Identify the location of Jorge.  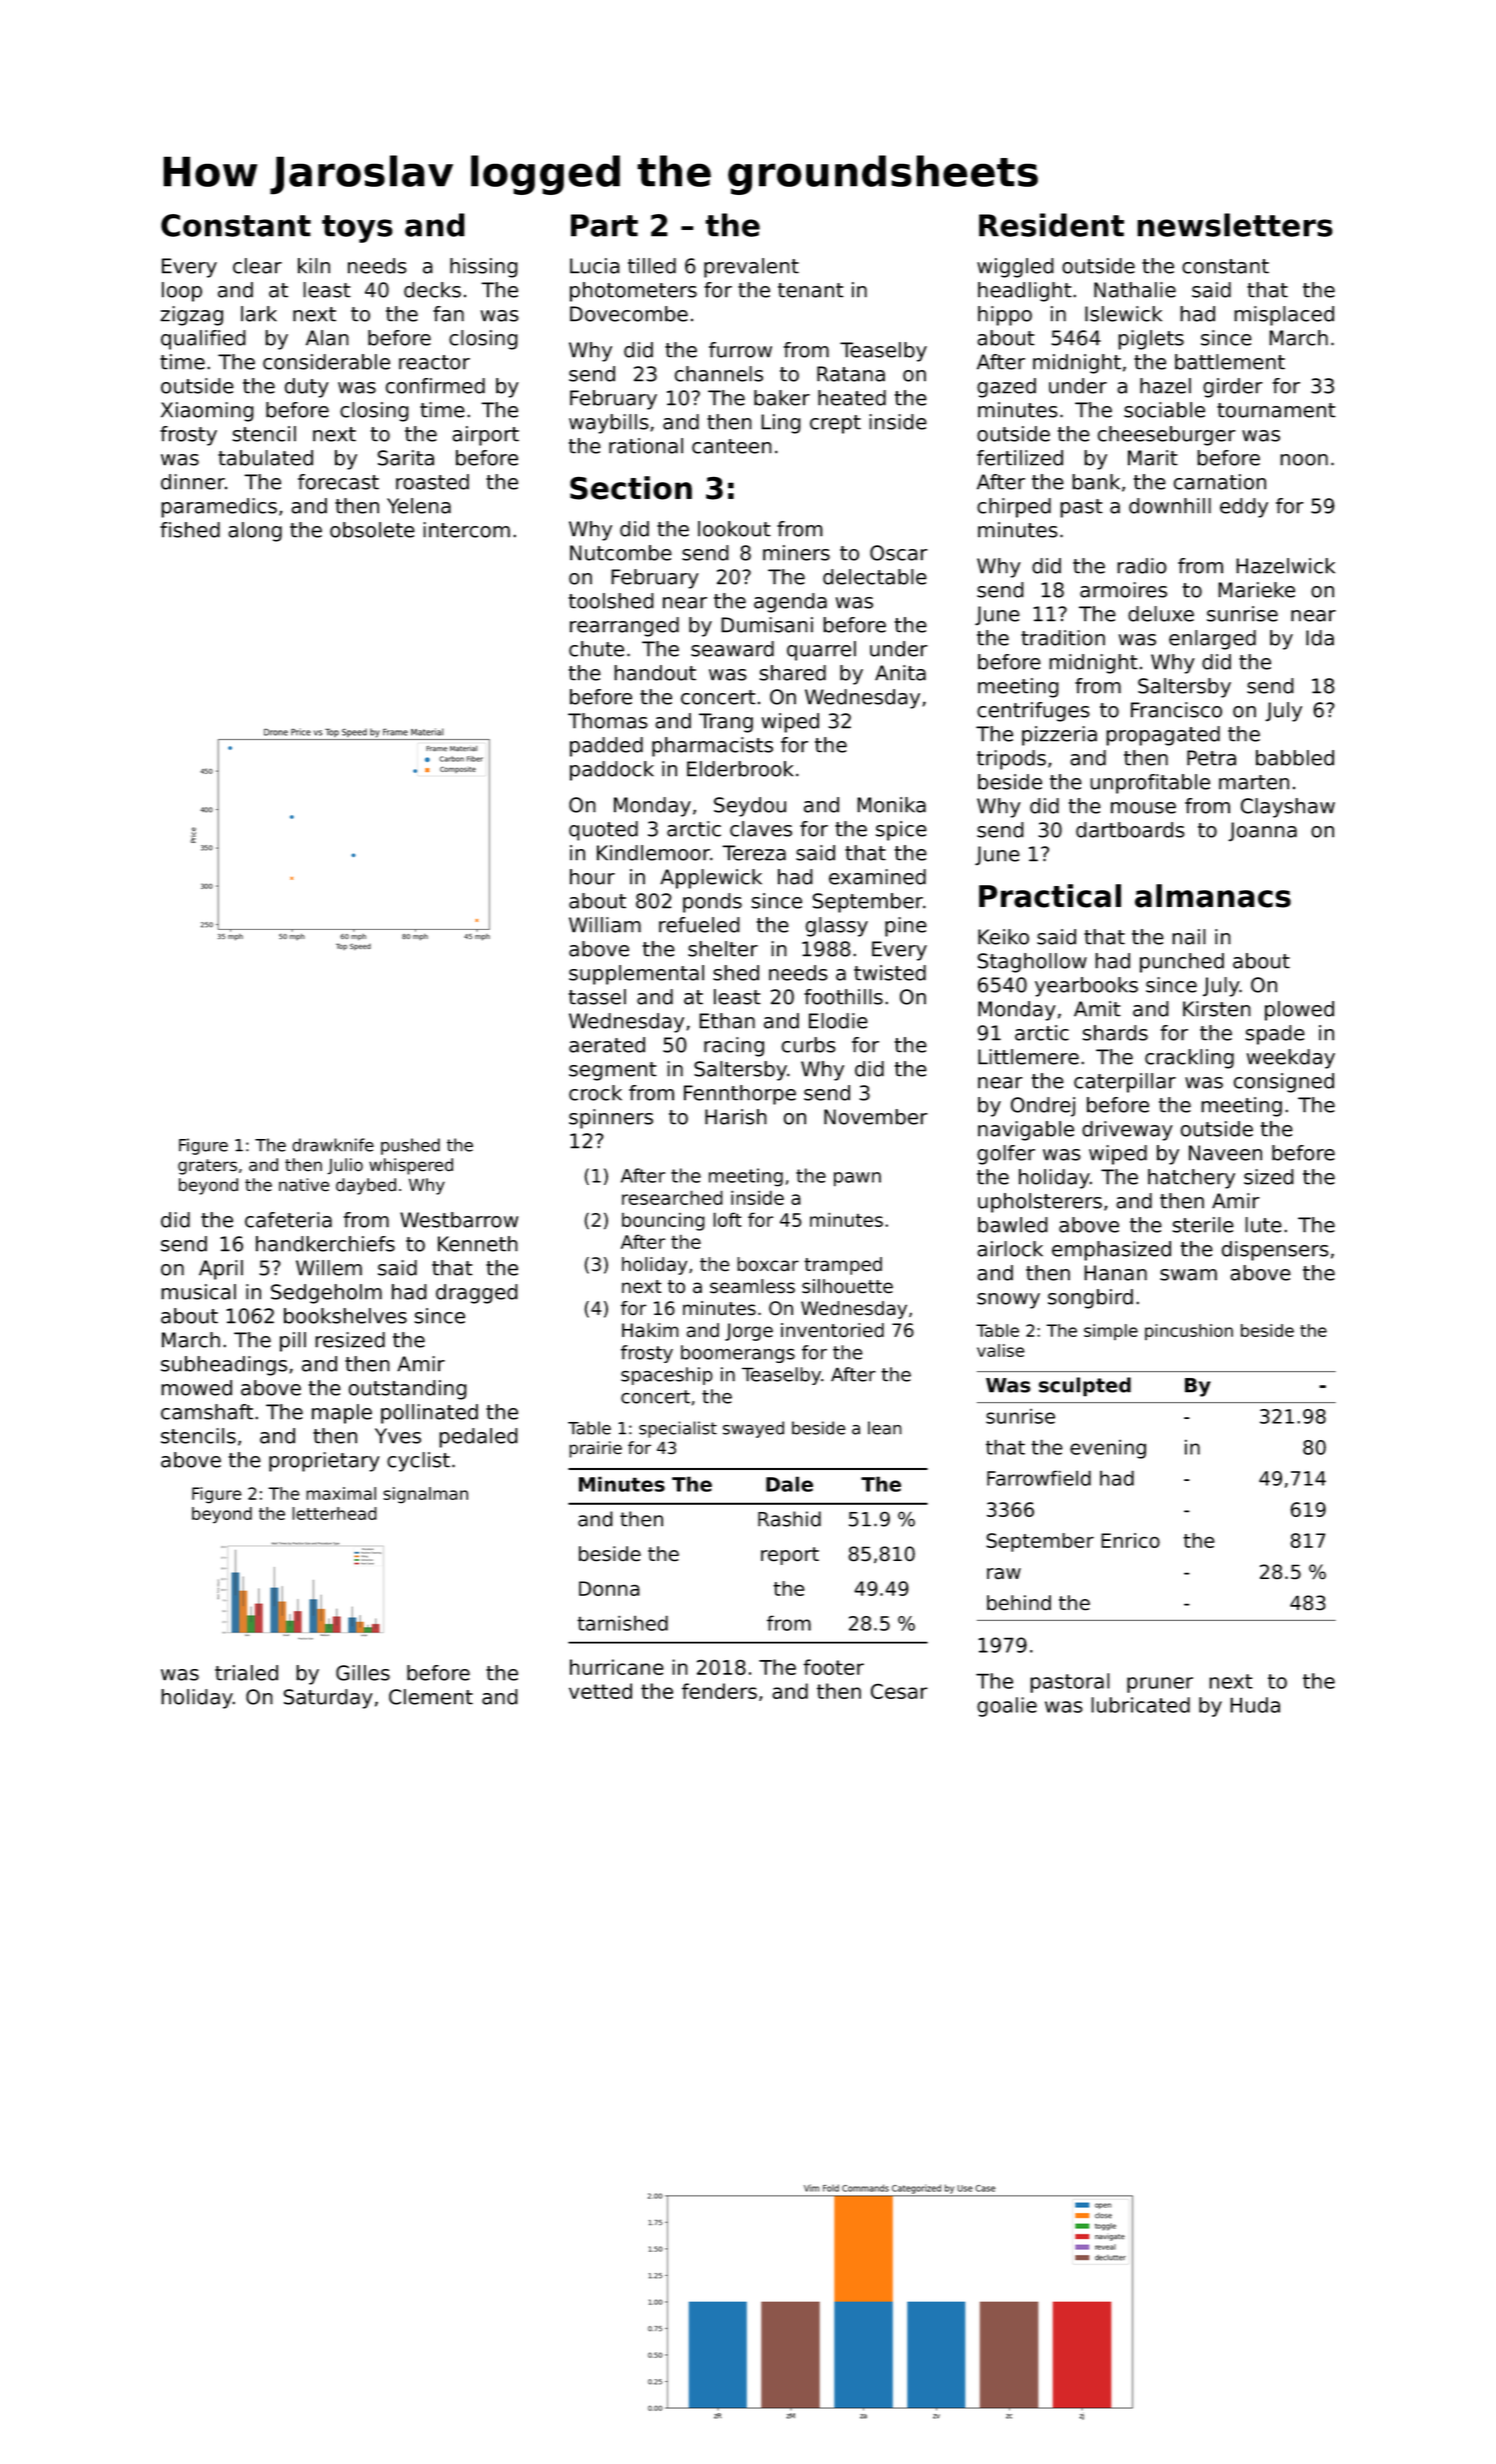
(749, 1332).
